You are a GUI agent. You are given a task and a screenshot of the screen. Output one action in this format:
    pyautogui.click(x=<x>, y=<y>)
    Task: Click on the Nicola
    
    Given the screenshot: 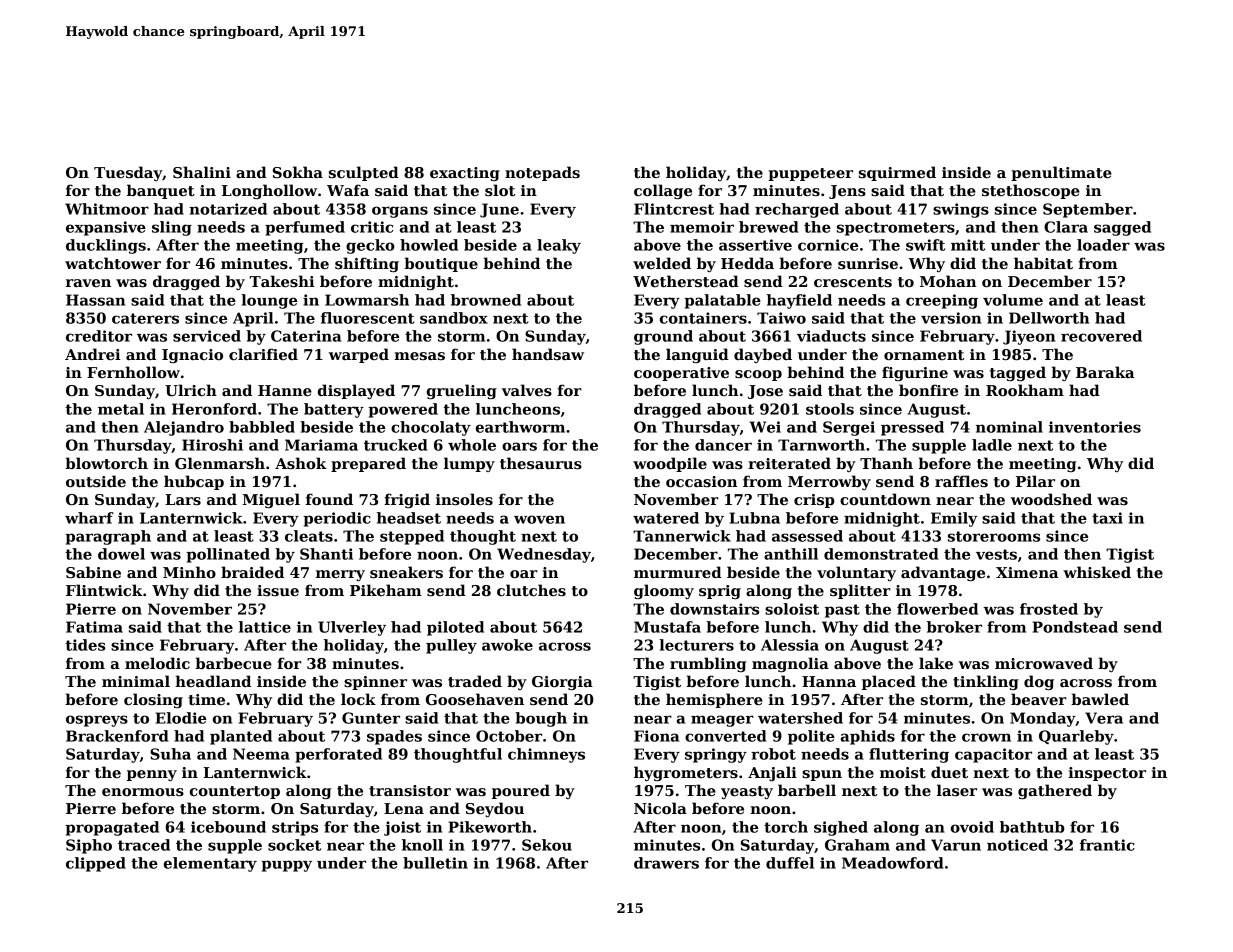 What is the action you would take?
    pyautogui.click(x=660, y=808)
